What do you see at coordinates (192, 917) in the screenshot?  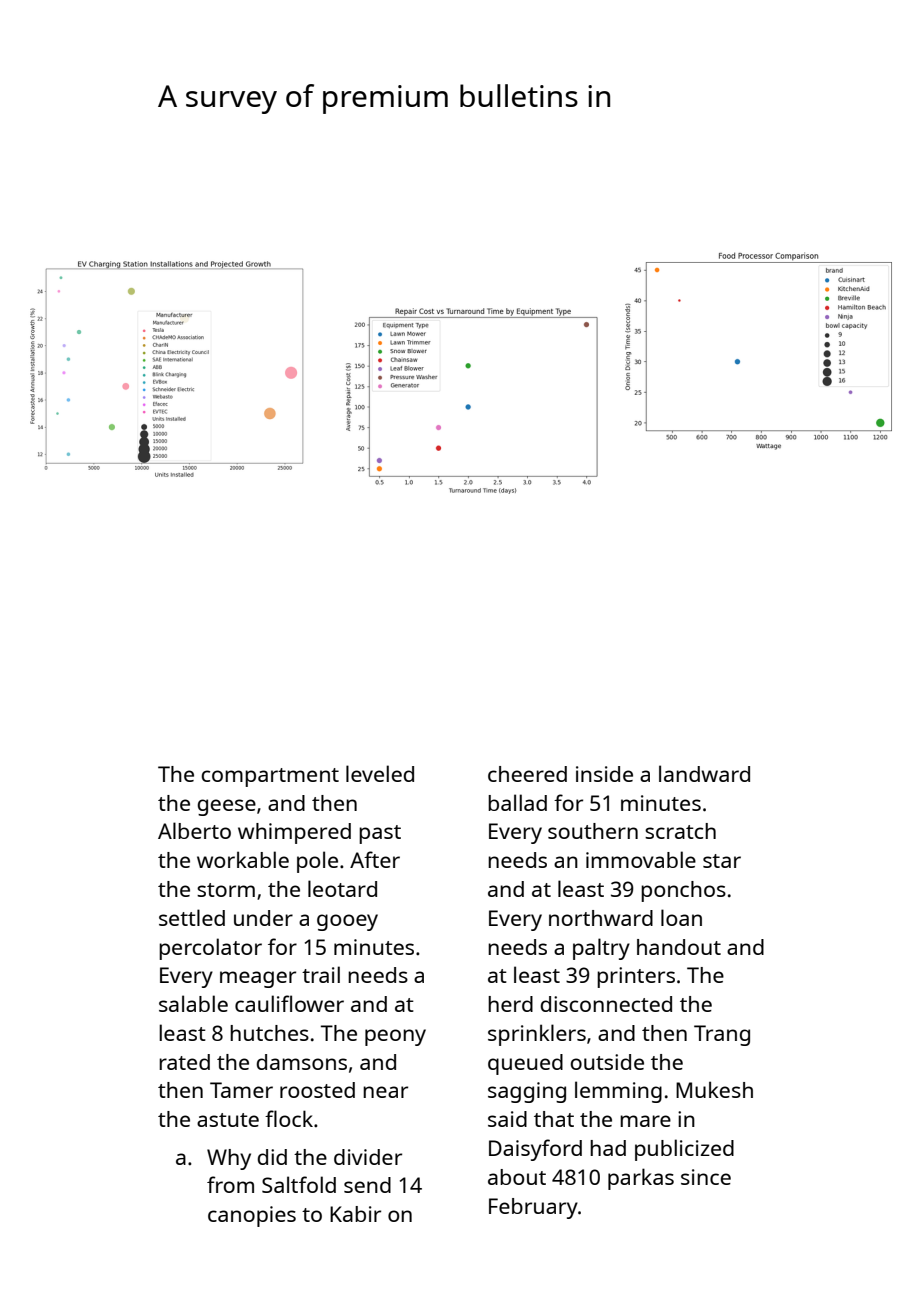 I see `settled` at bounding box center [192, 917].
